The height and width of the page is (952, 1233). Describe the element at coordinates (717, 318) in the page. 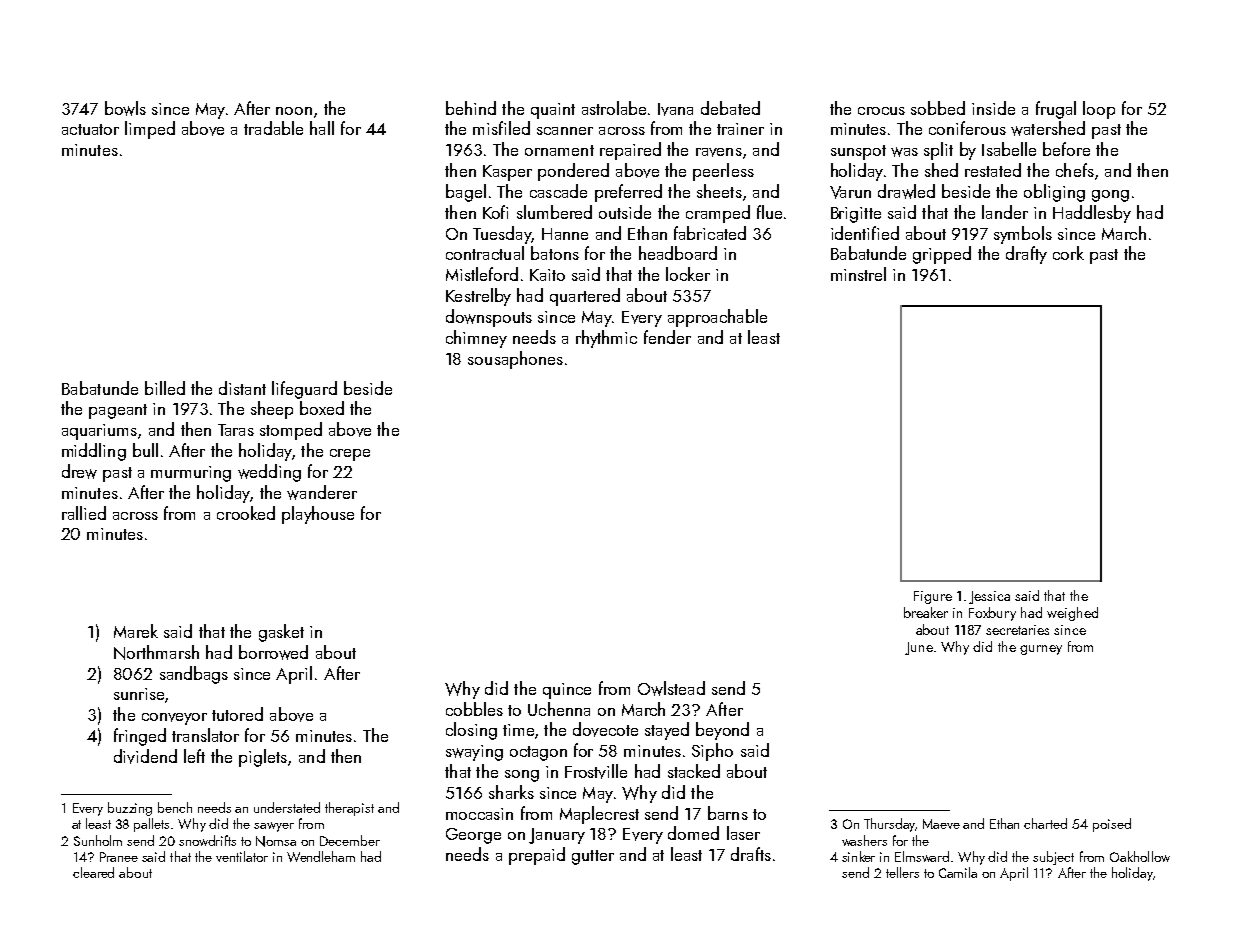

I see `approachable` at that location.
